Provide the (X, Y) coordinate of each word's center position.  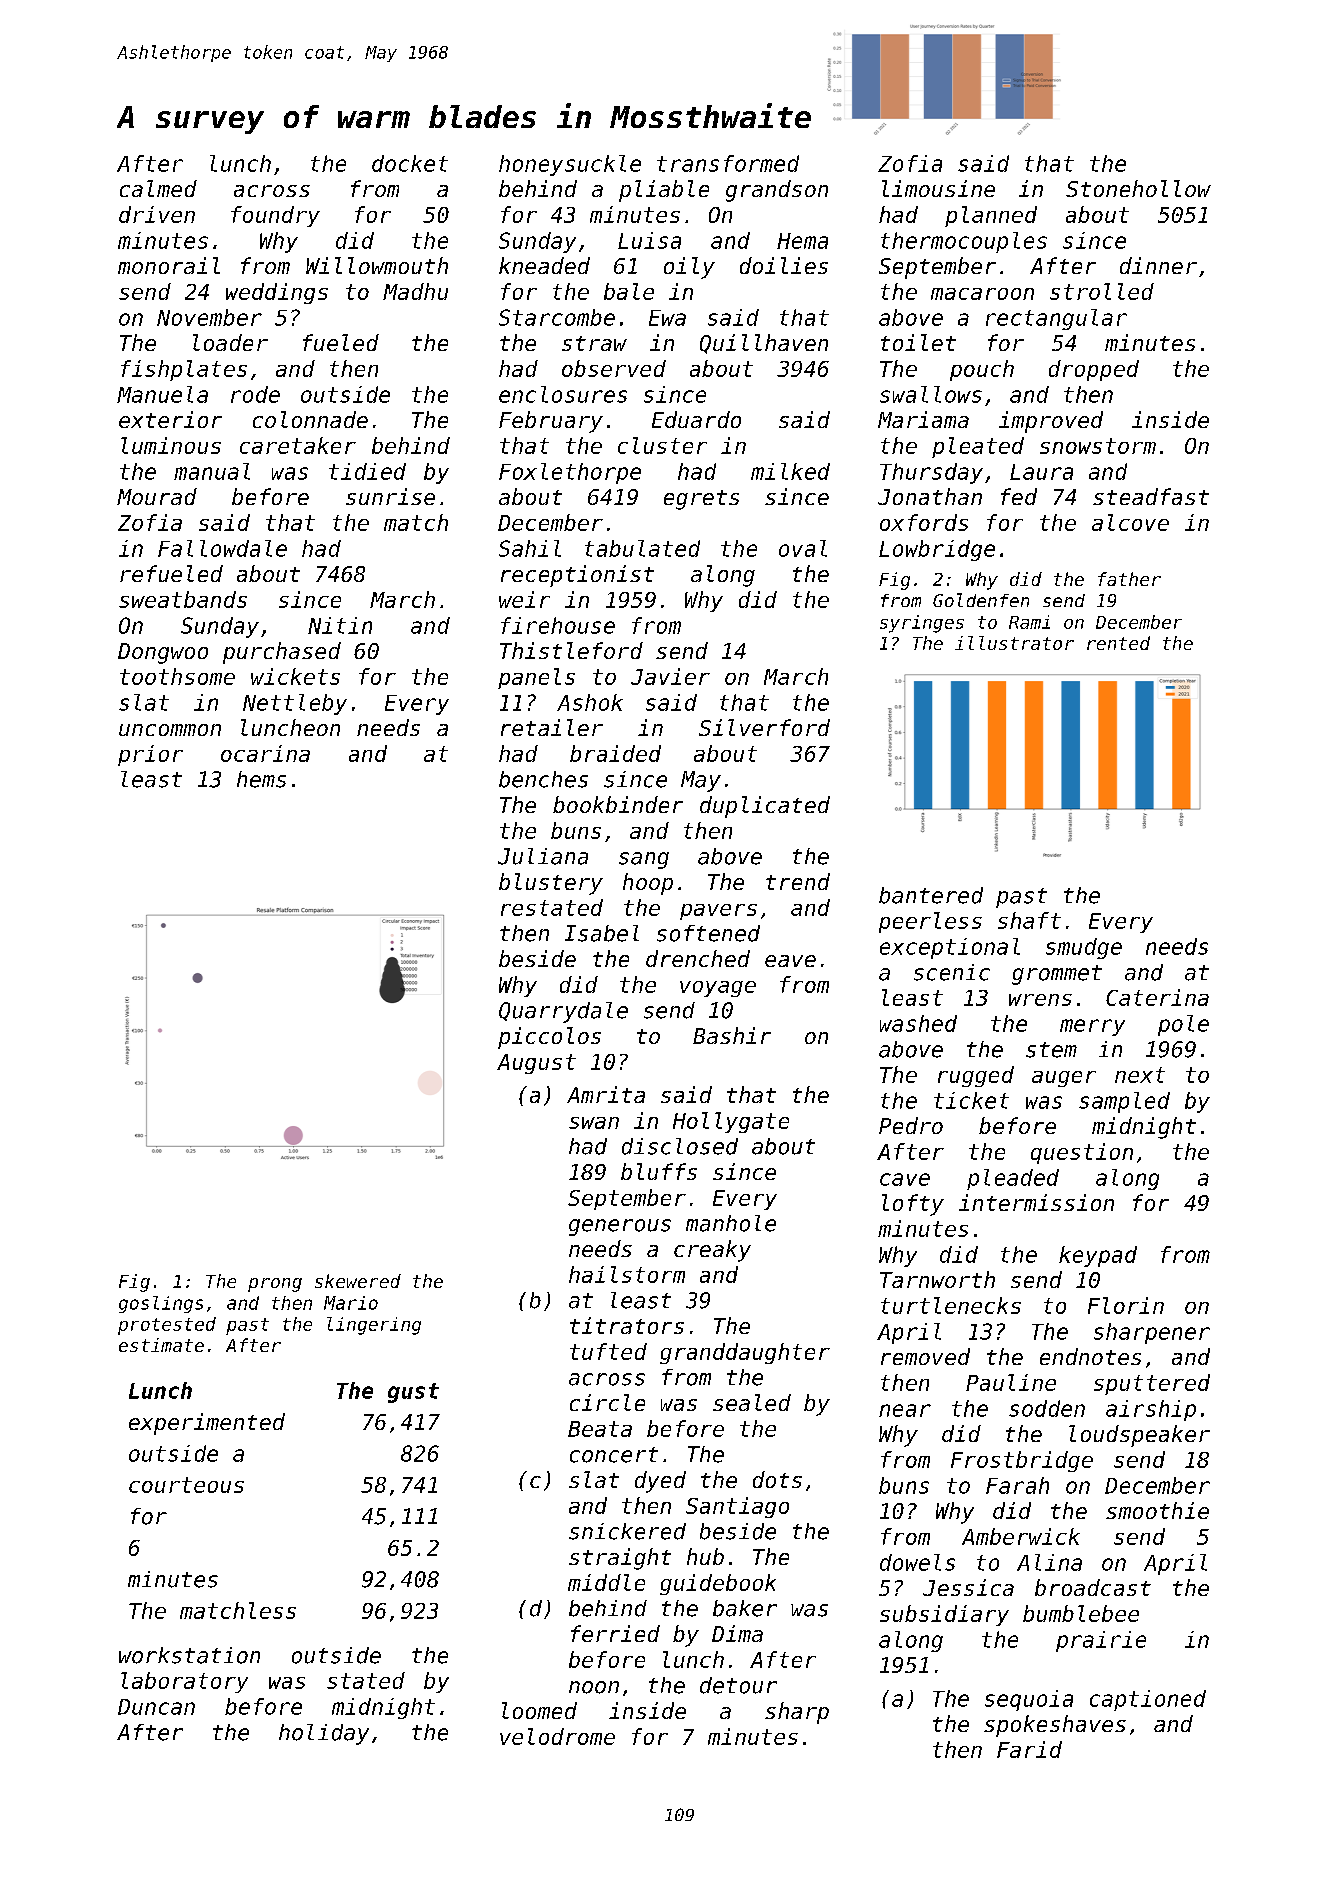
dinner (1158, 265)
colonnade (310, 419)
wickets (295, 676)
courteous (186, 1485)
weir (524, 599)
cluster (662, 445)
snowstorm (1098, 446)
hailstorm (627, 1274)
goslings (161, 1304)
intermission (1036, 1202)
